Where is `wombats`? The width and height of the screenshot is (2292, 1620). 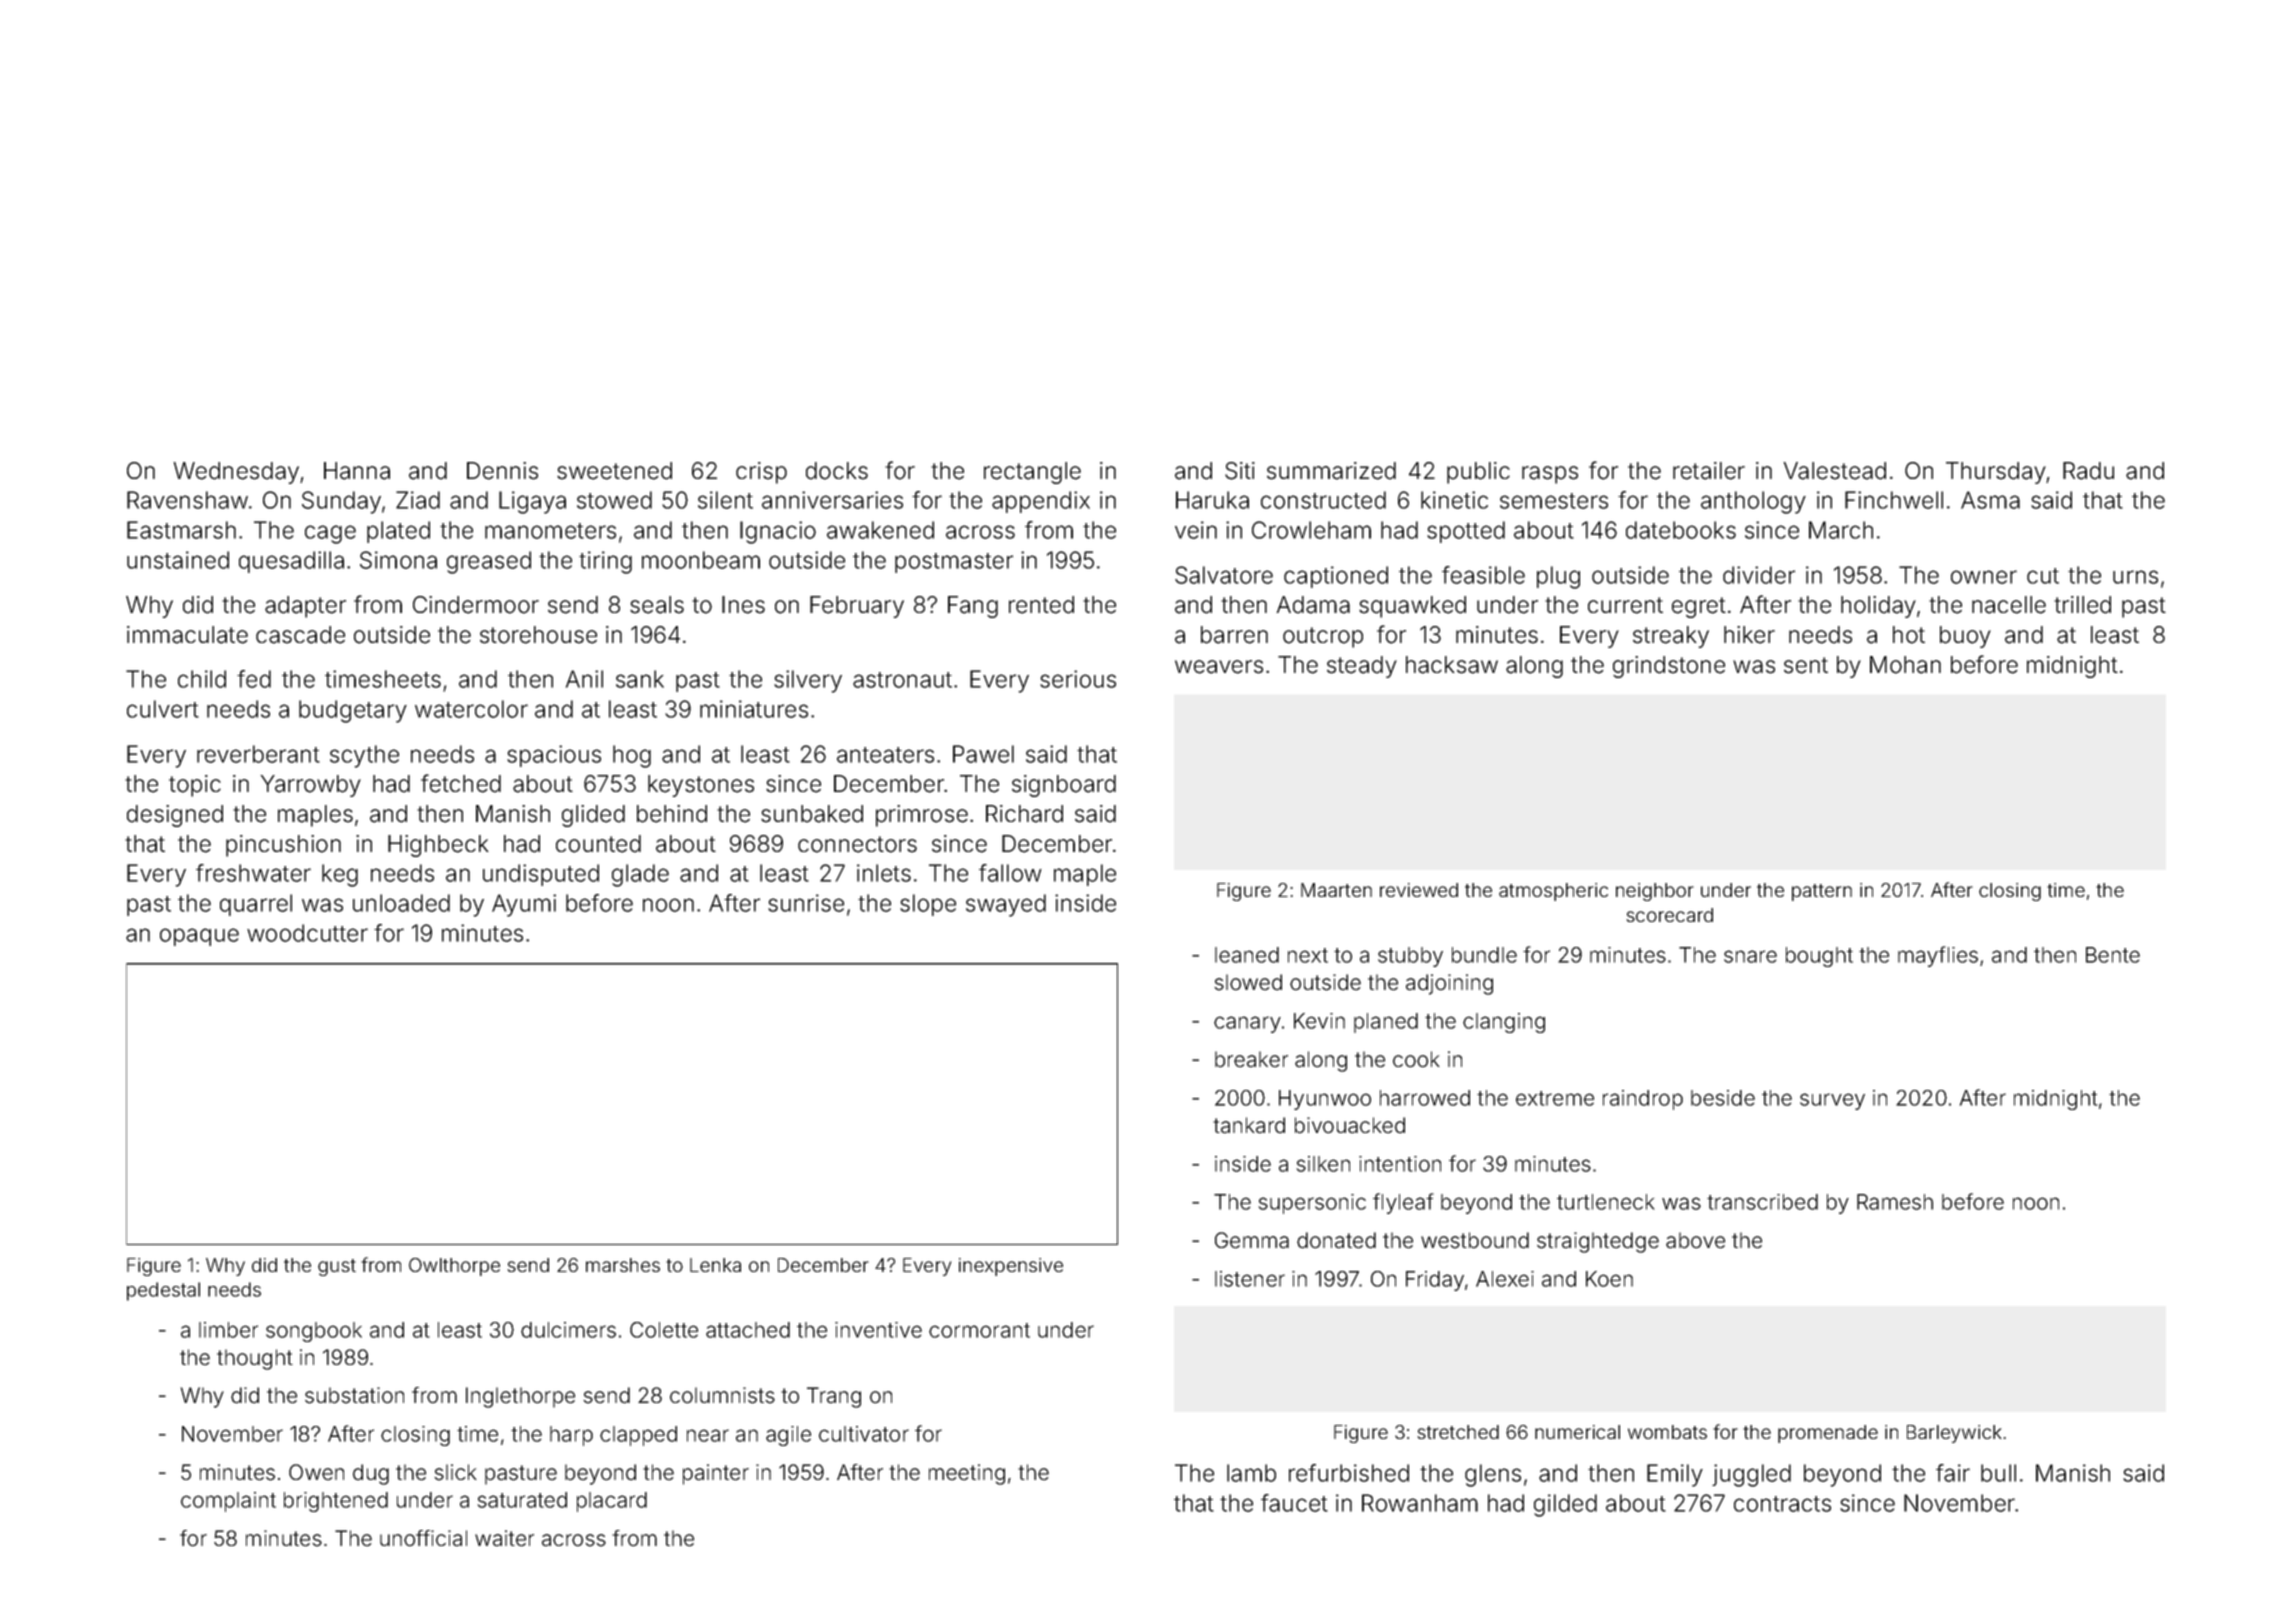
wombats is located at coordinates (1667, 1432).
